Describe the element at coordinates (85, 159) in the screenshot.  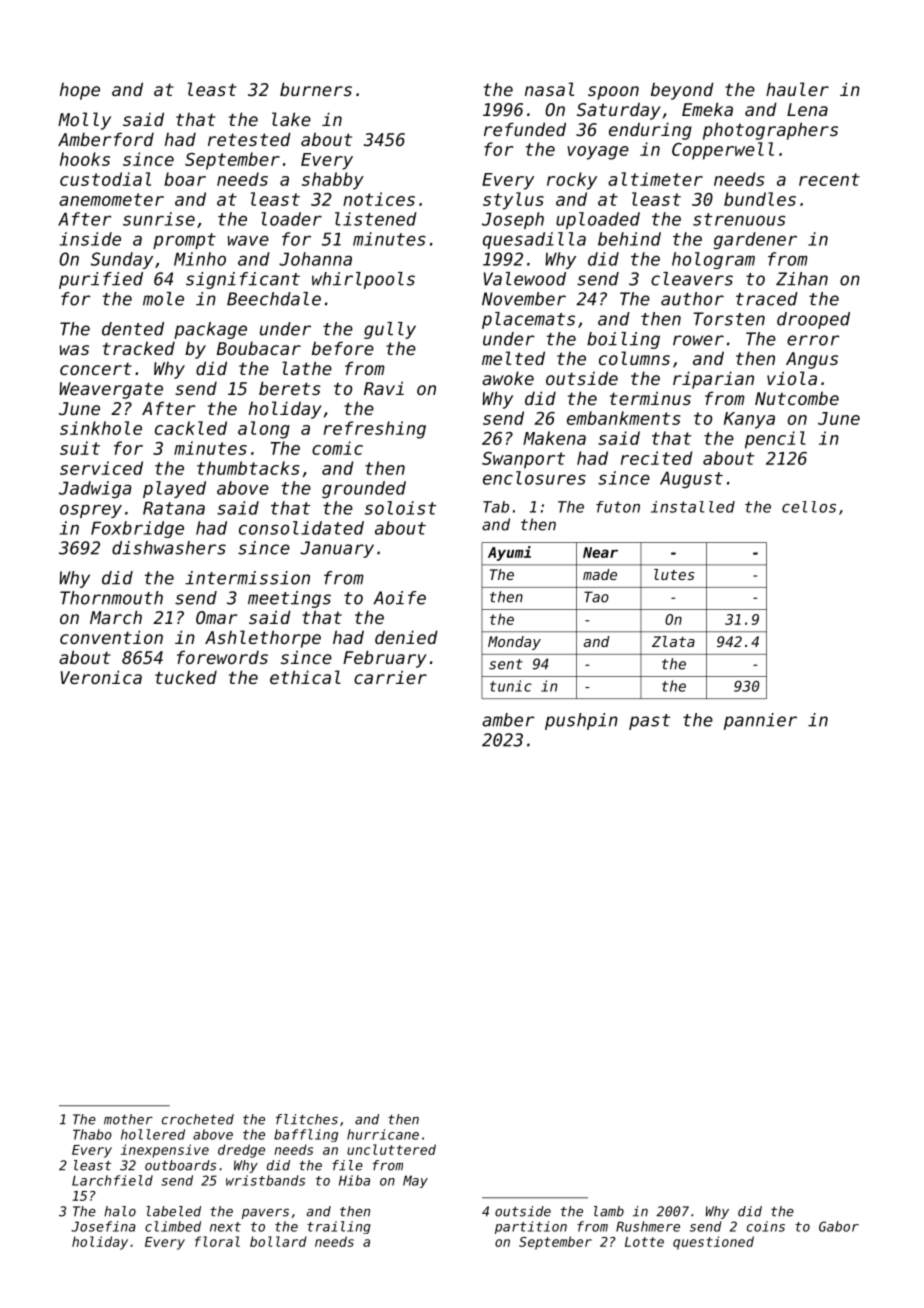
I see `hooks` at that location.
